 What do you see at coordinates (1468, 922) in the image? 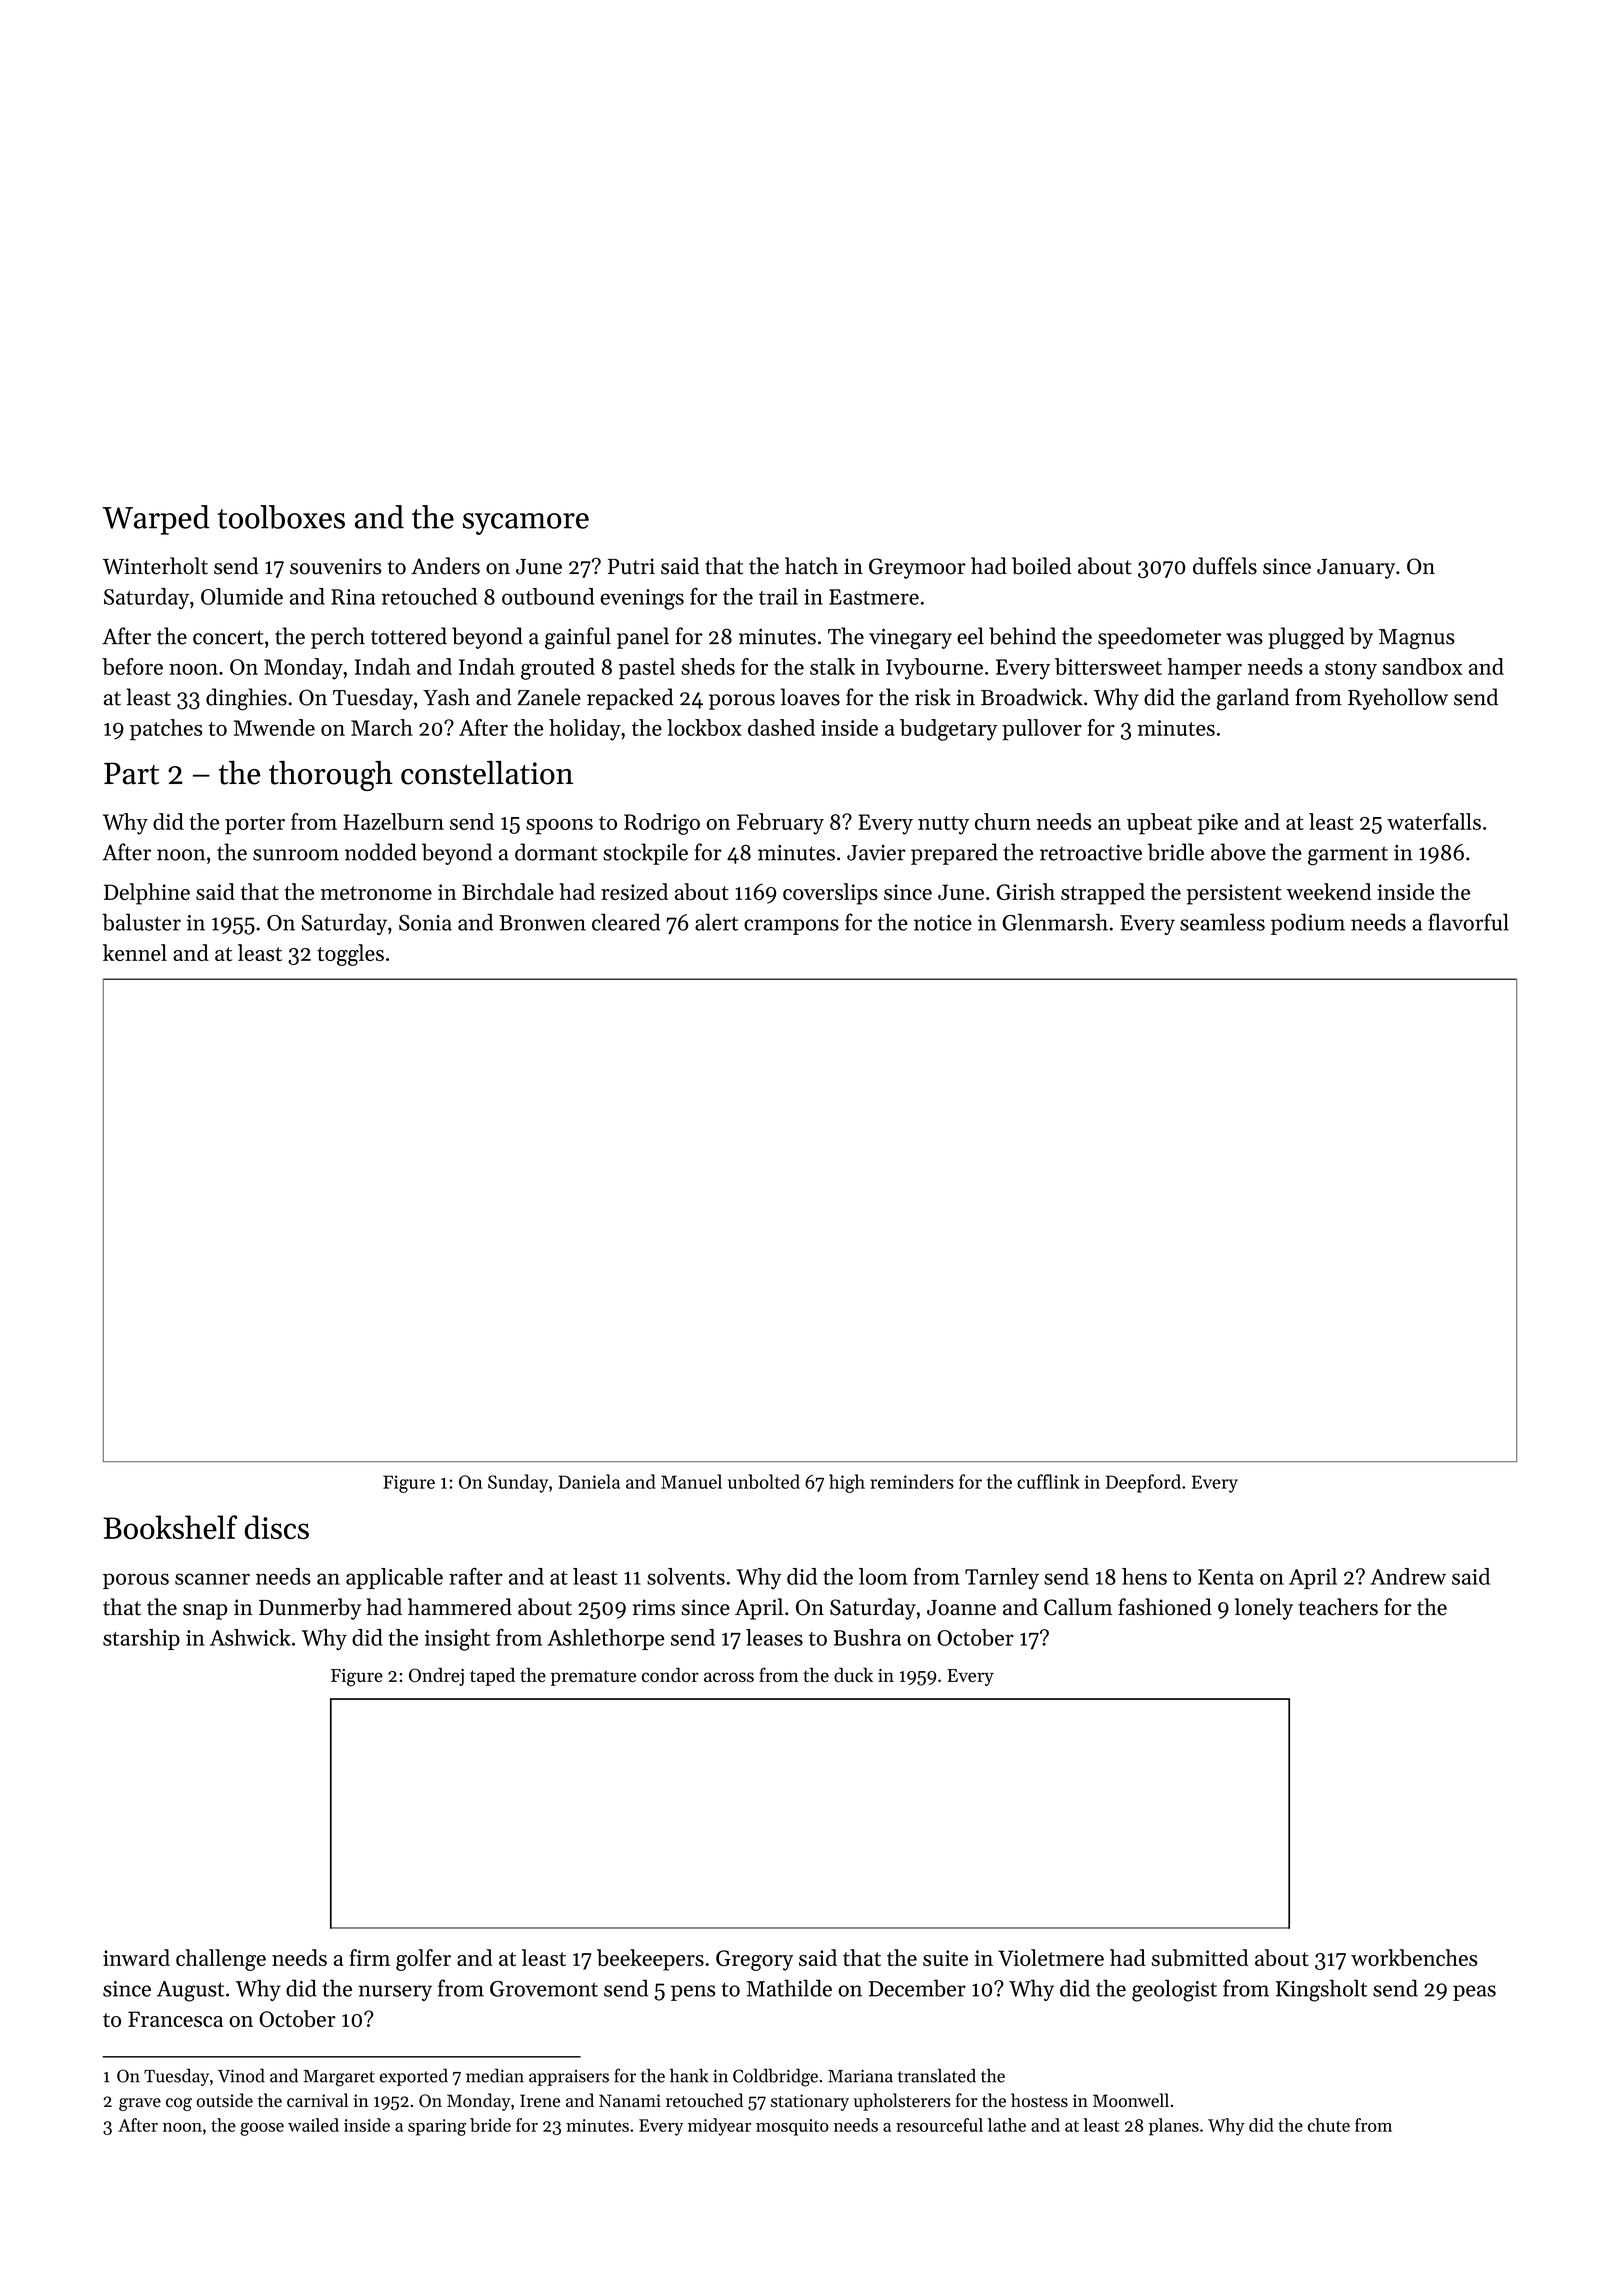
I see `flavorful` at bounding box center [1468, 922].
